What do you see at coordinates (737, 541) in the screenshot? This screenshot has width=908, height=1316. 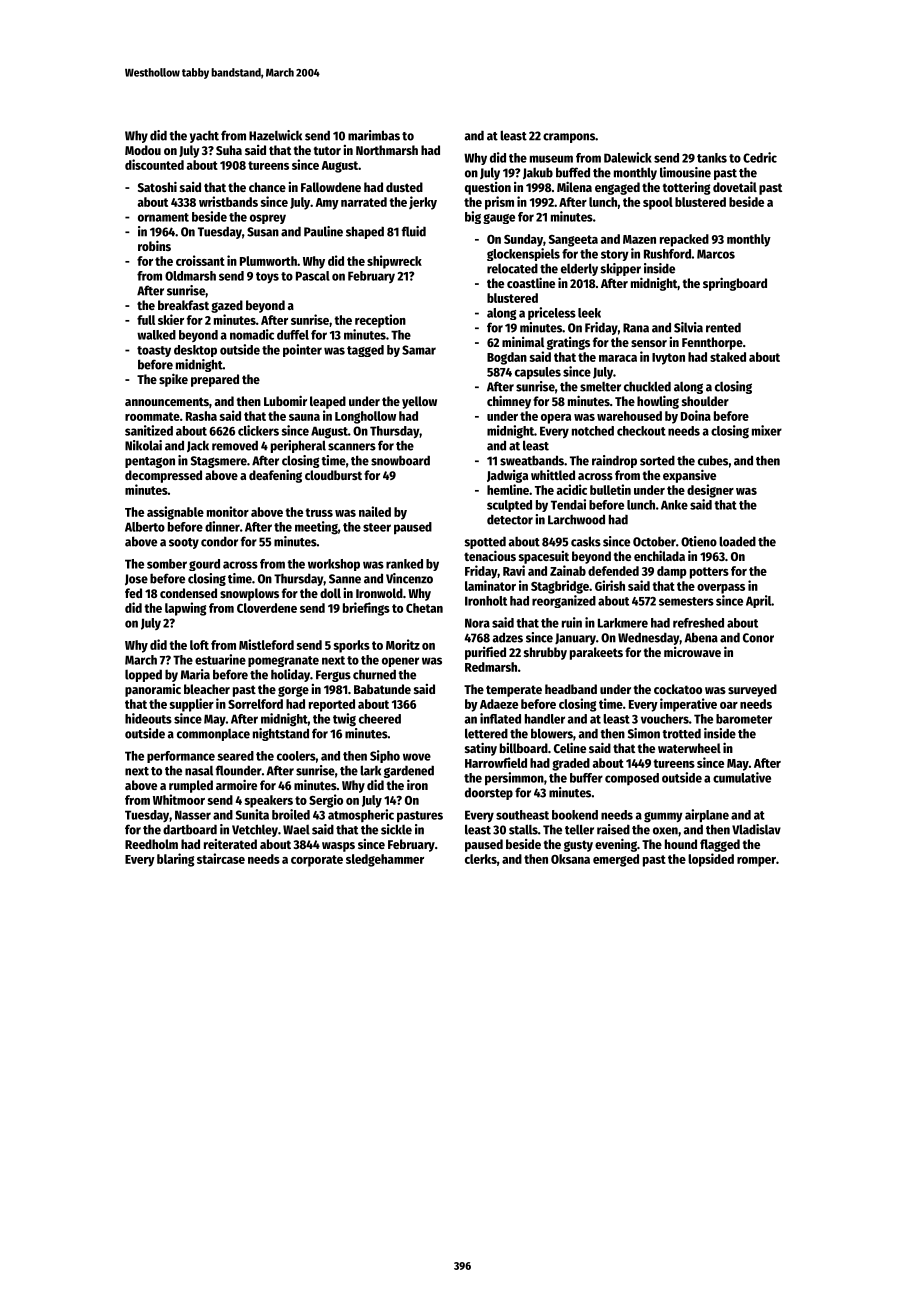 I see `loaded` at bounding box center [737, 541].
